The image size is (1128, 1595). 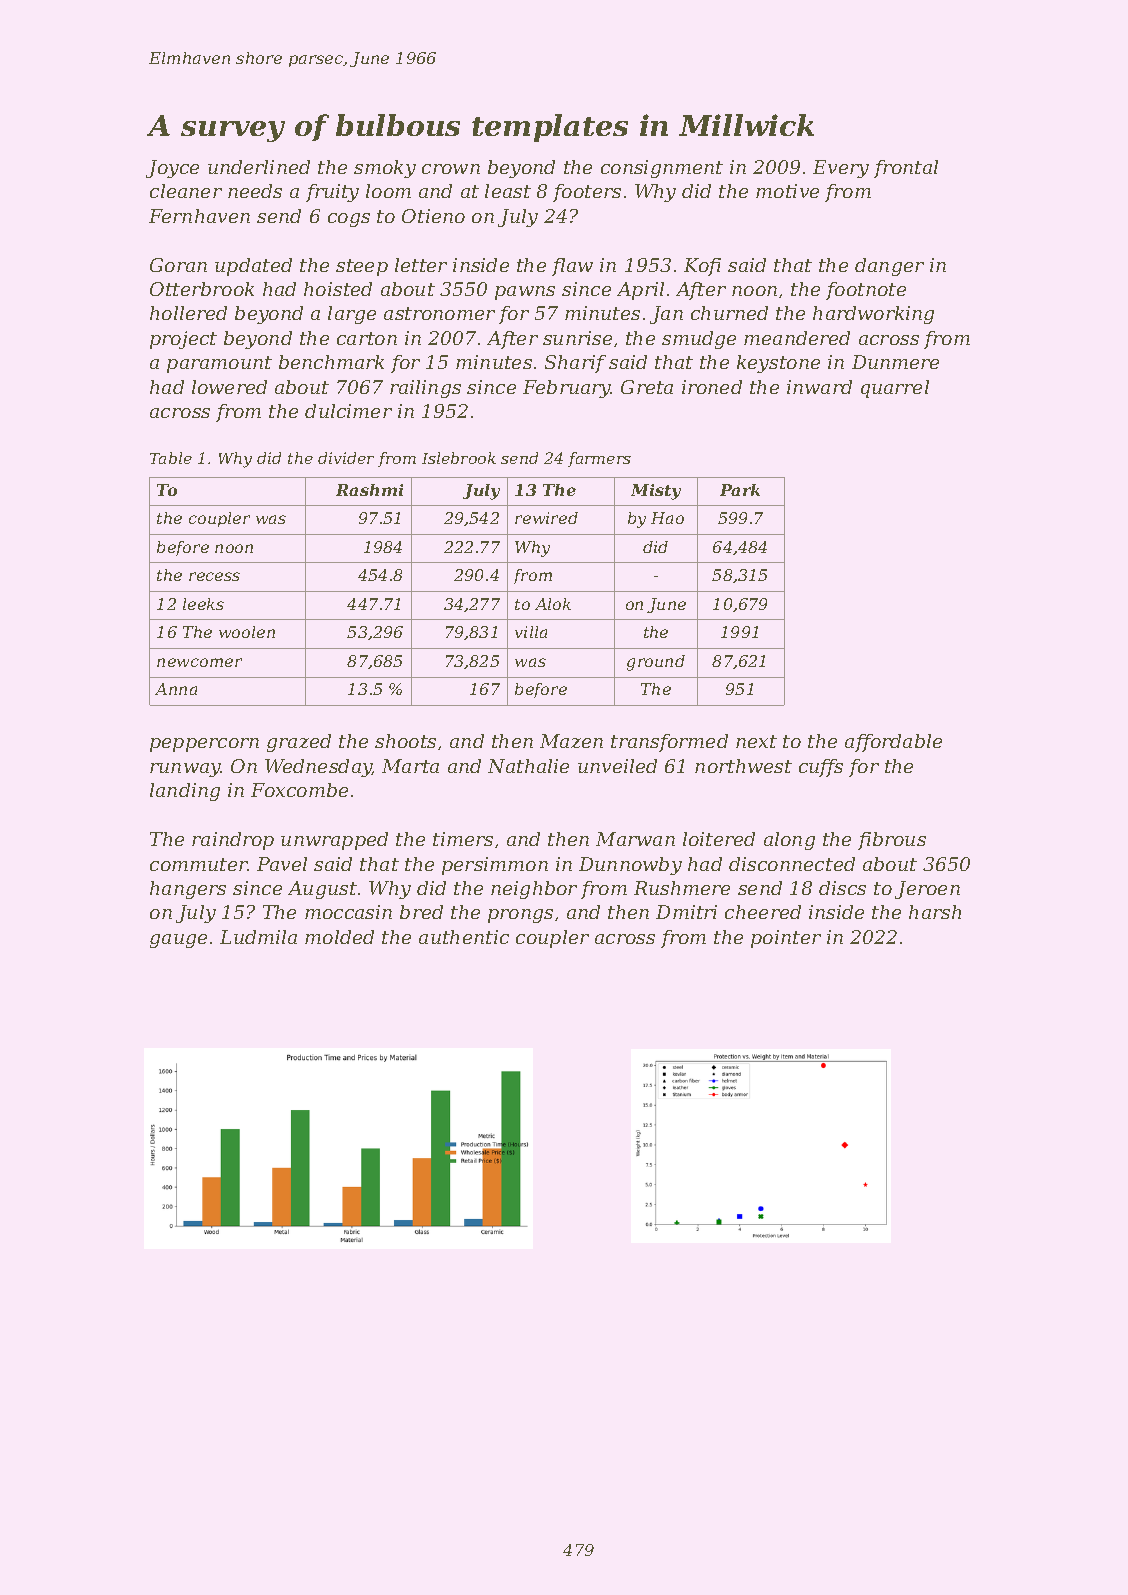 What do you see at coordinates (667, 518) in the screenshot?
I see `Hao` at bounding box center [667, 518].
